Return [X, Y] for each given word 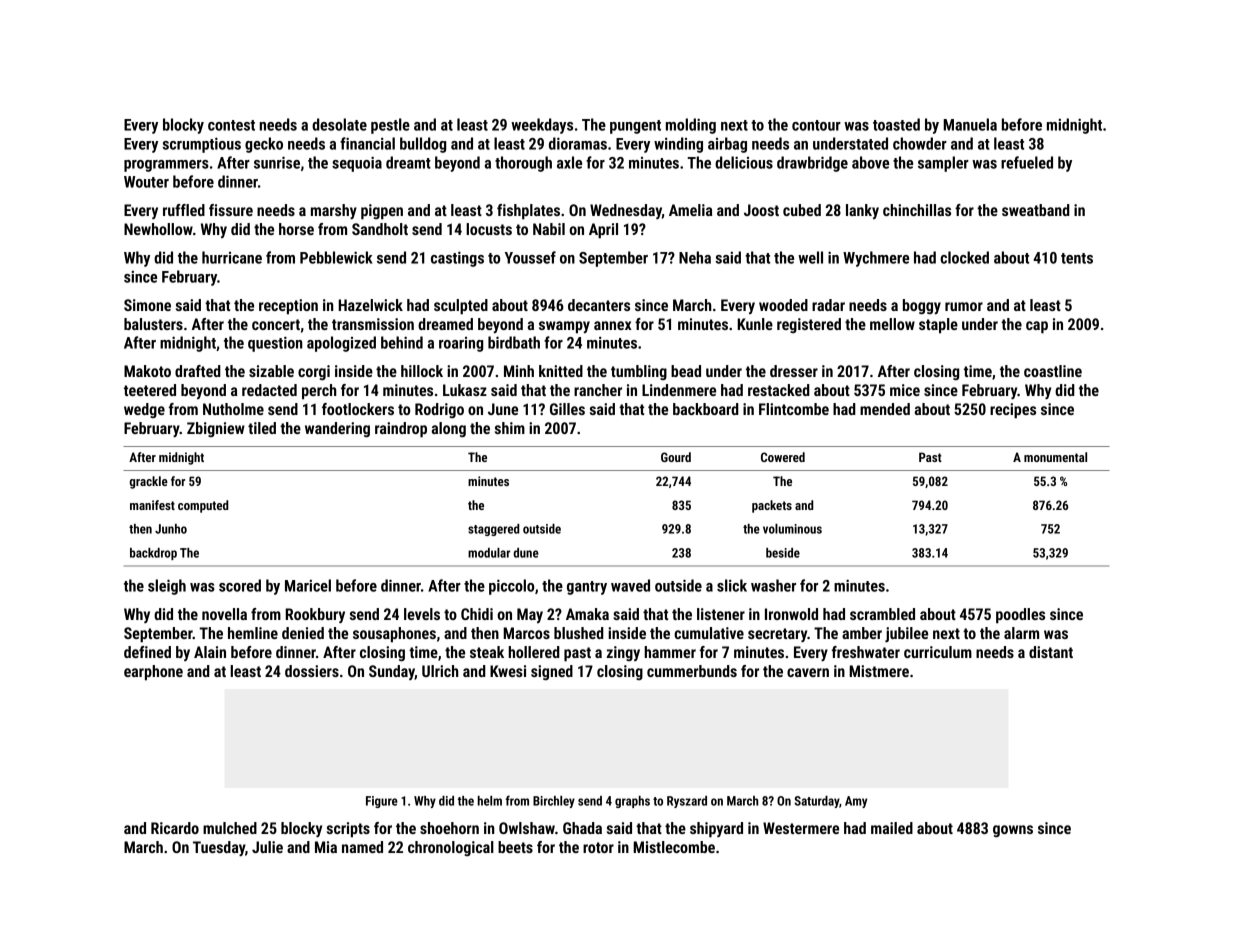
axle [569, 162]
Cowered [783, 457]
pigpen [382, 212]
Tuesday [219, 848]
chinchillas [917, 210]
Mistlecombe [674, 847]
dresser [794, 371]
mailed [892, 828]
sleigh [167, 587]
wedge [144, 410]
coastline [1053, 371]
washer [773, 585]
